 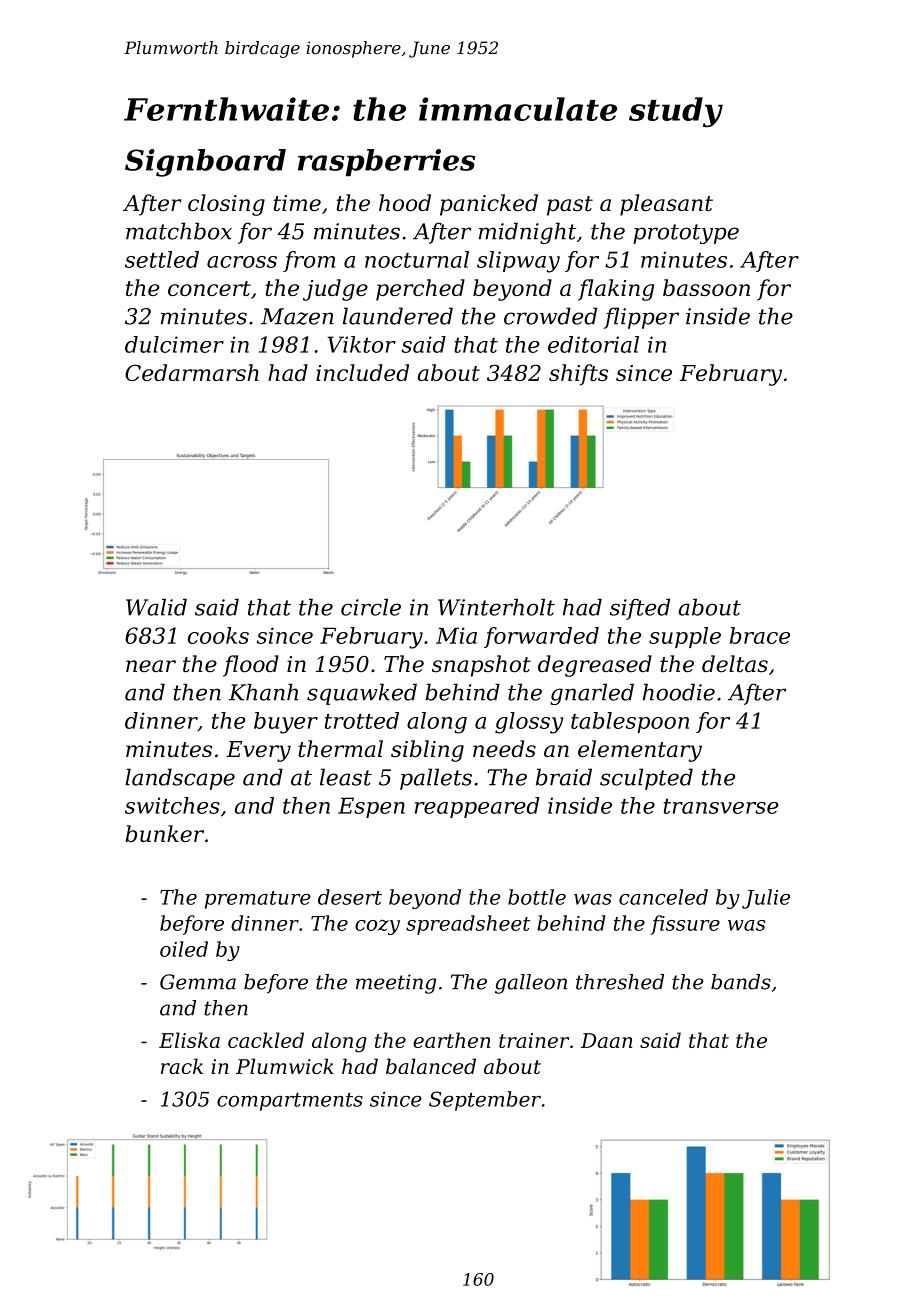 I want to click on circle, so click(x=371, y=607).
